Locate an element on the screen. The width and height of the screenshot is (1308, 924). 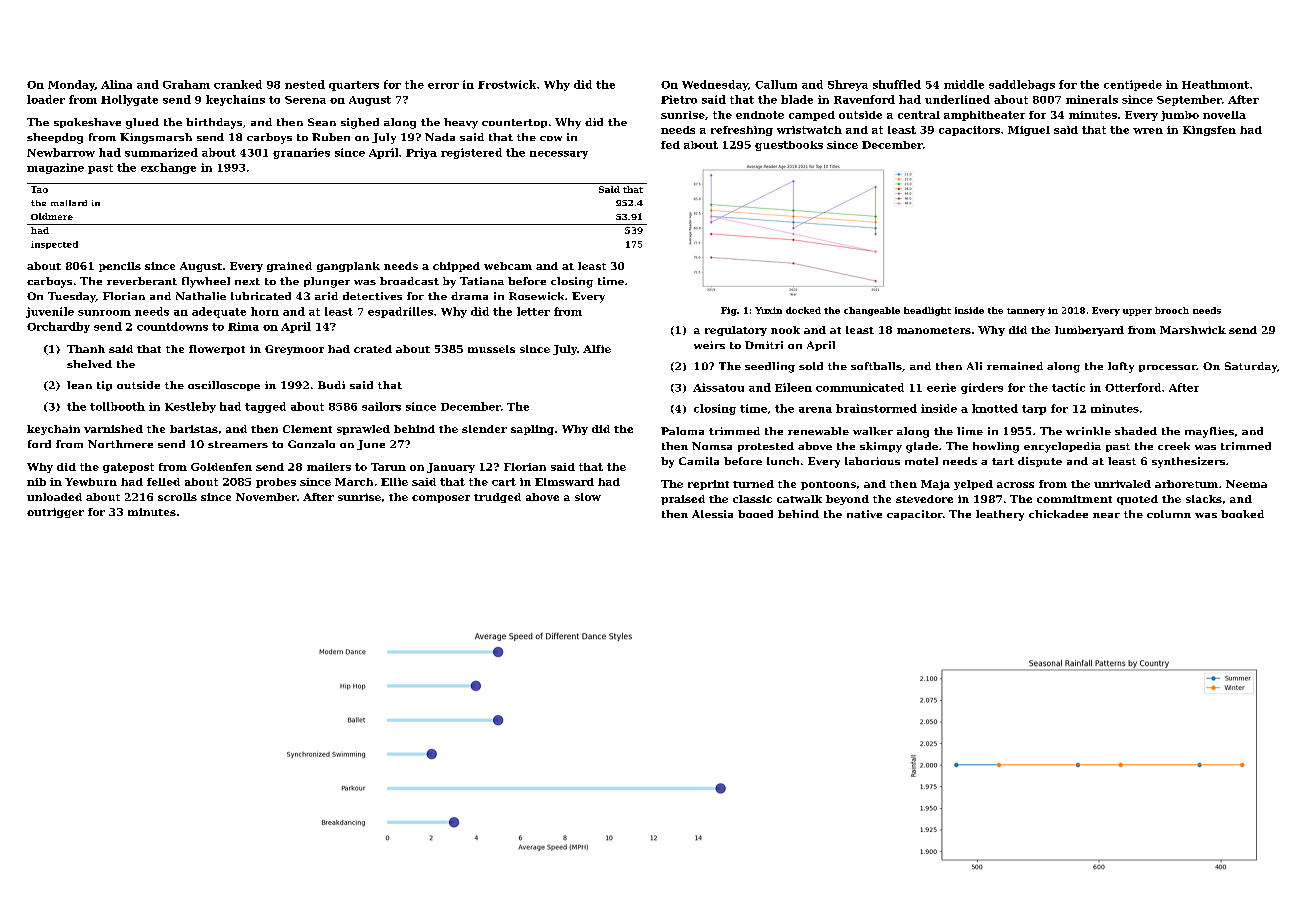
chipped is located at coordinates (456, 267).
